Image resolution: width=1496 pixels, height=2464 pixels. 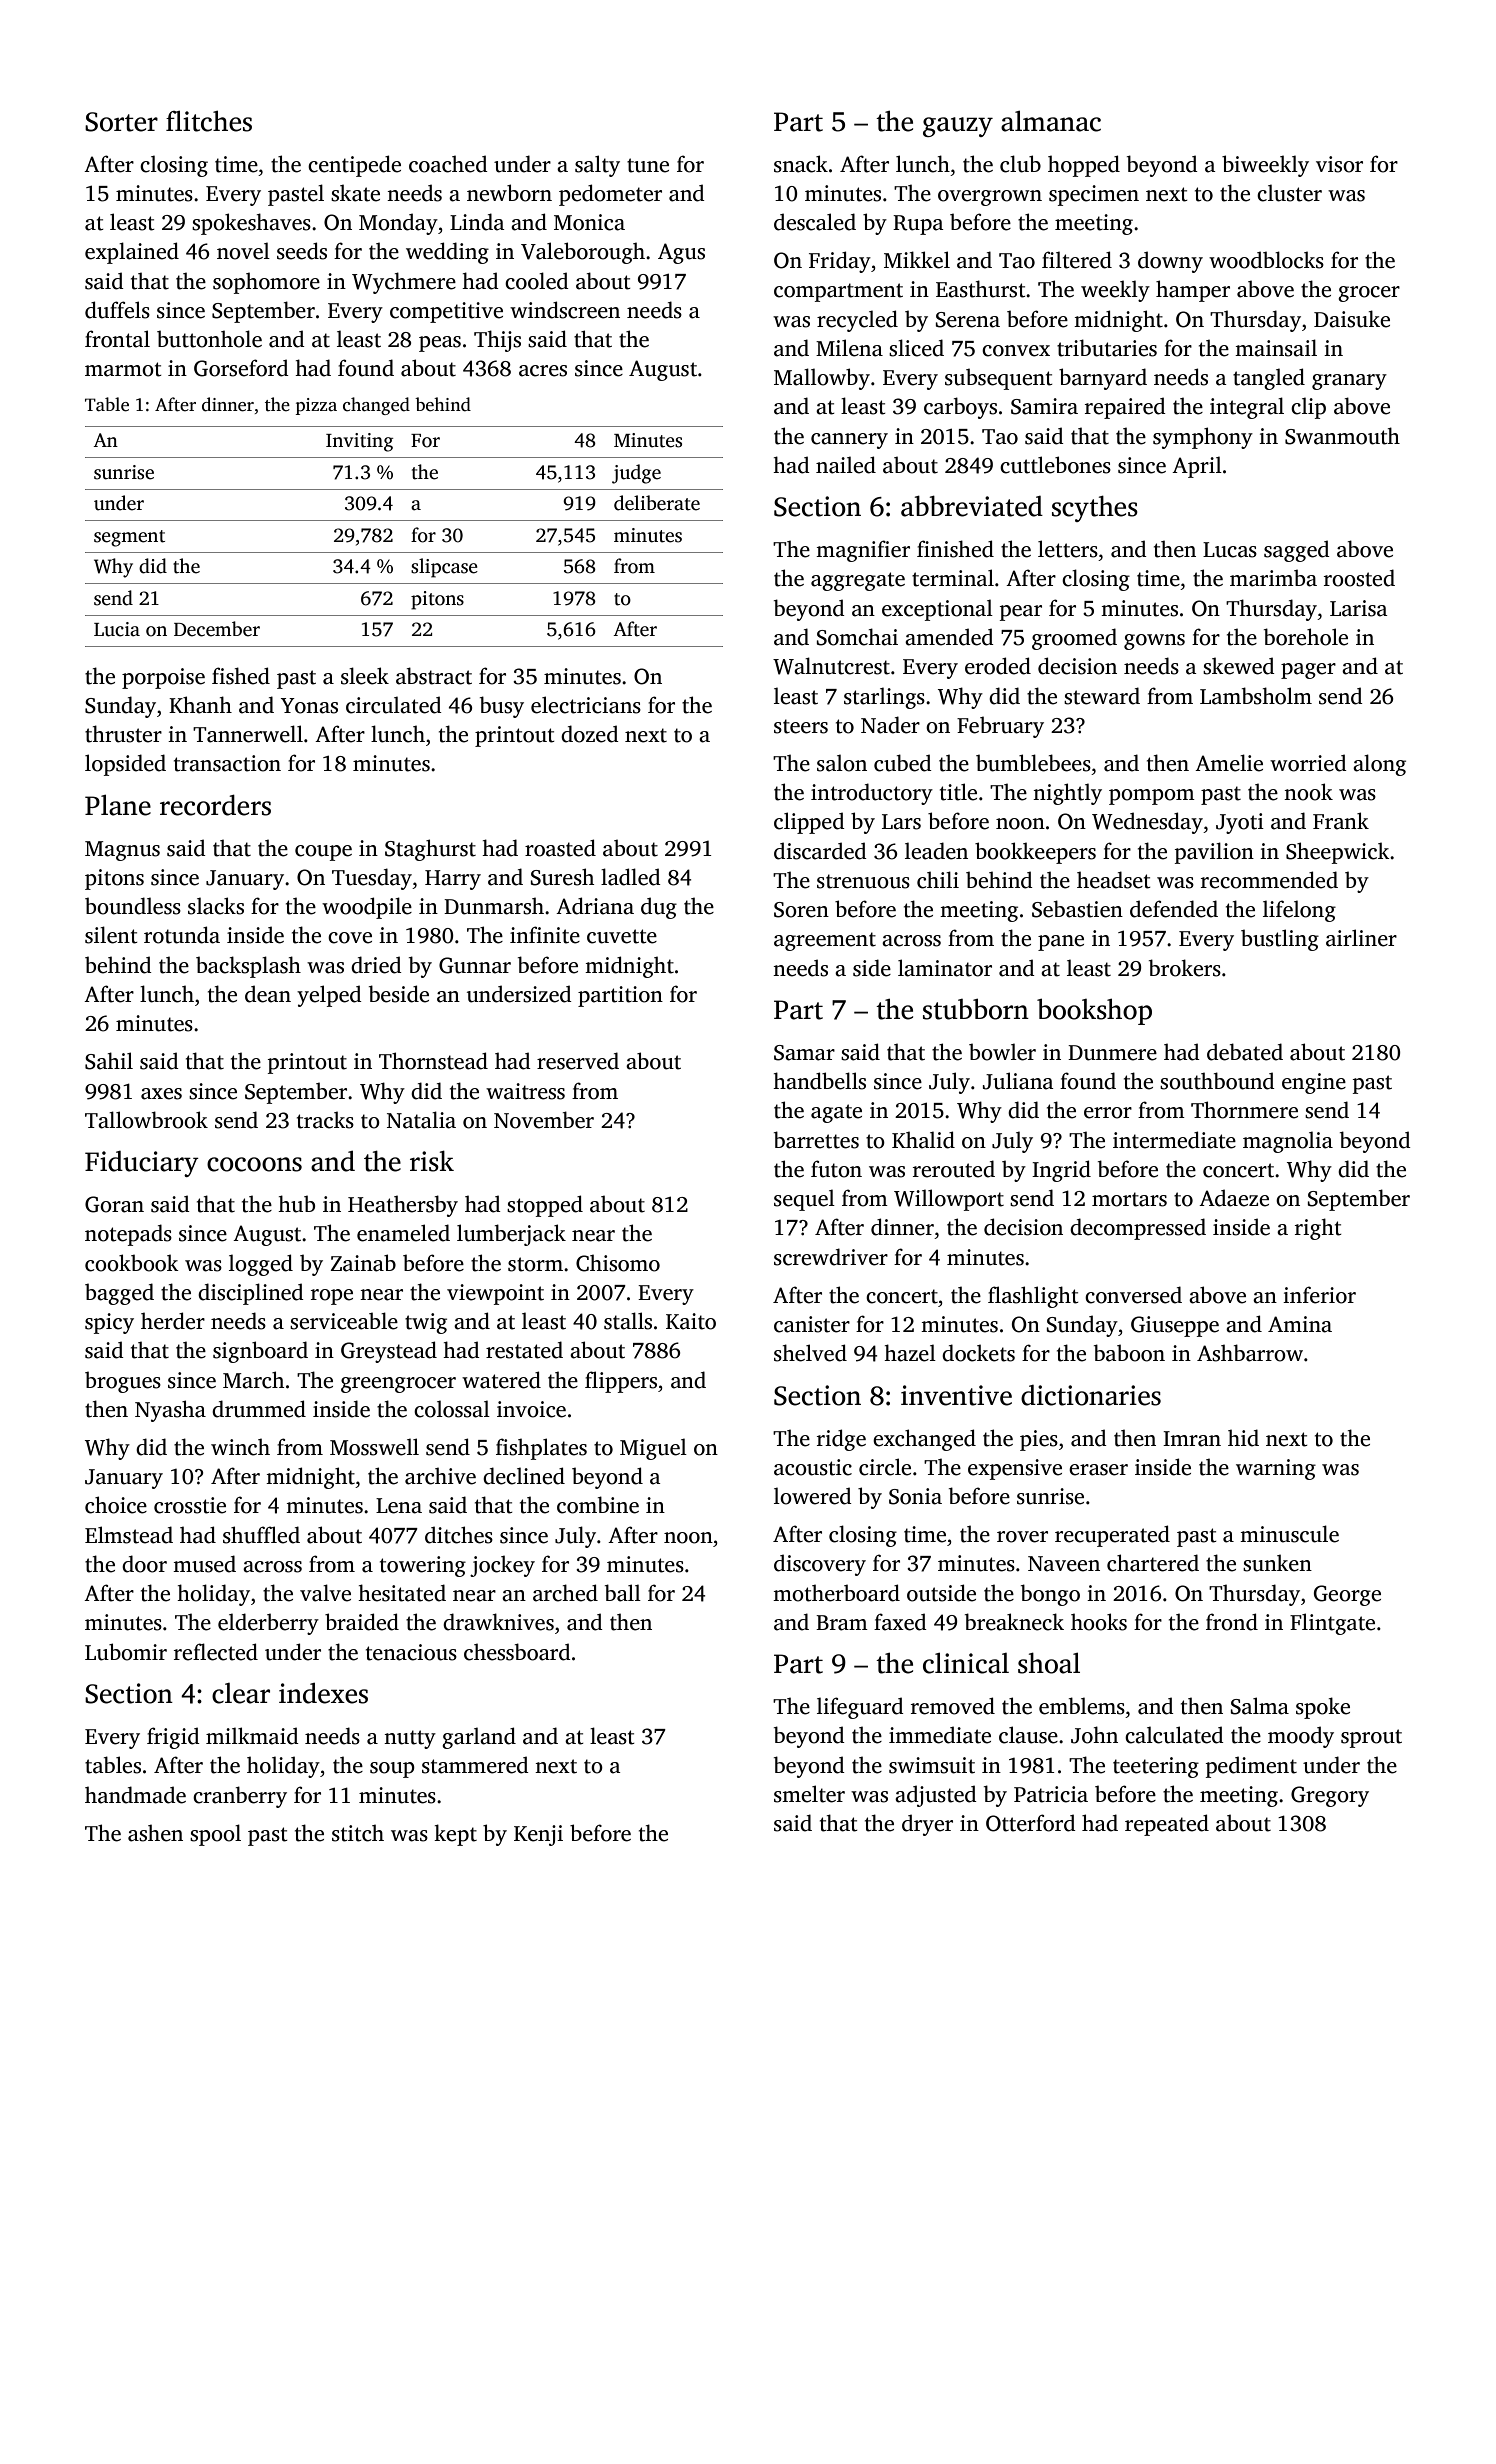 What do you see at coordinates (1347, 1595) in the screenshot?
I see `George` at bounding box center [1347, 1595].
